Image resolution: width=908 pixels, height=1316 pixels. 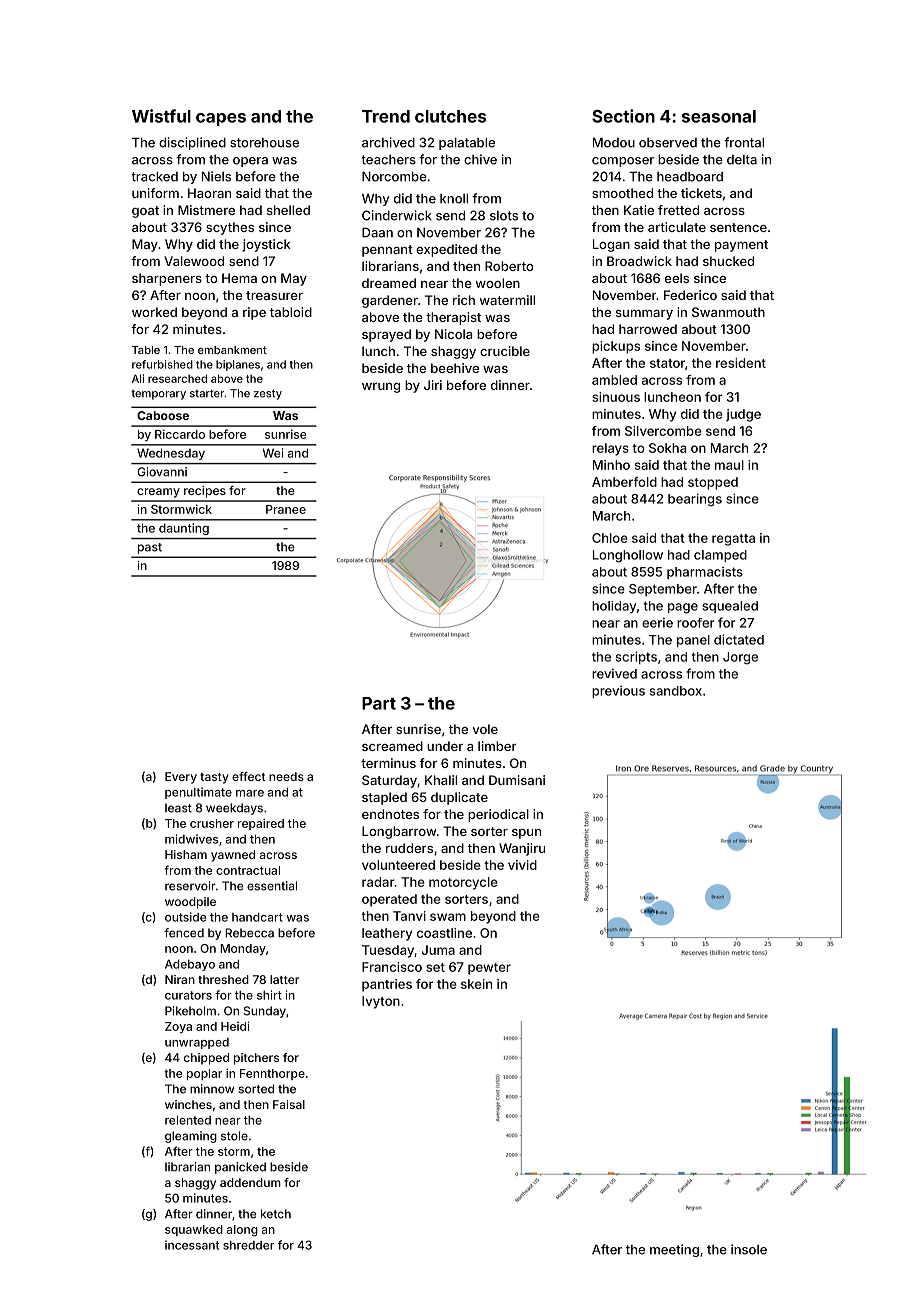 I want to click on knoll, so click(x=454, y=198).
